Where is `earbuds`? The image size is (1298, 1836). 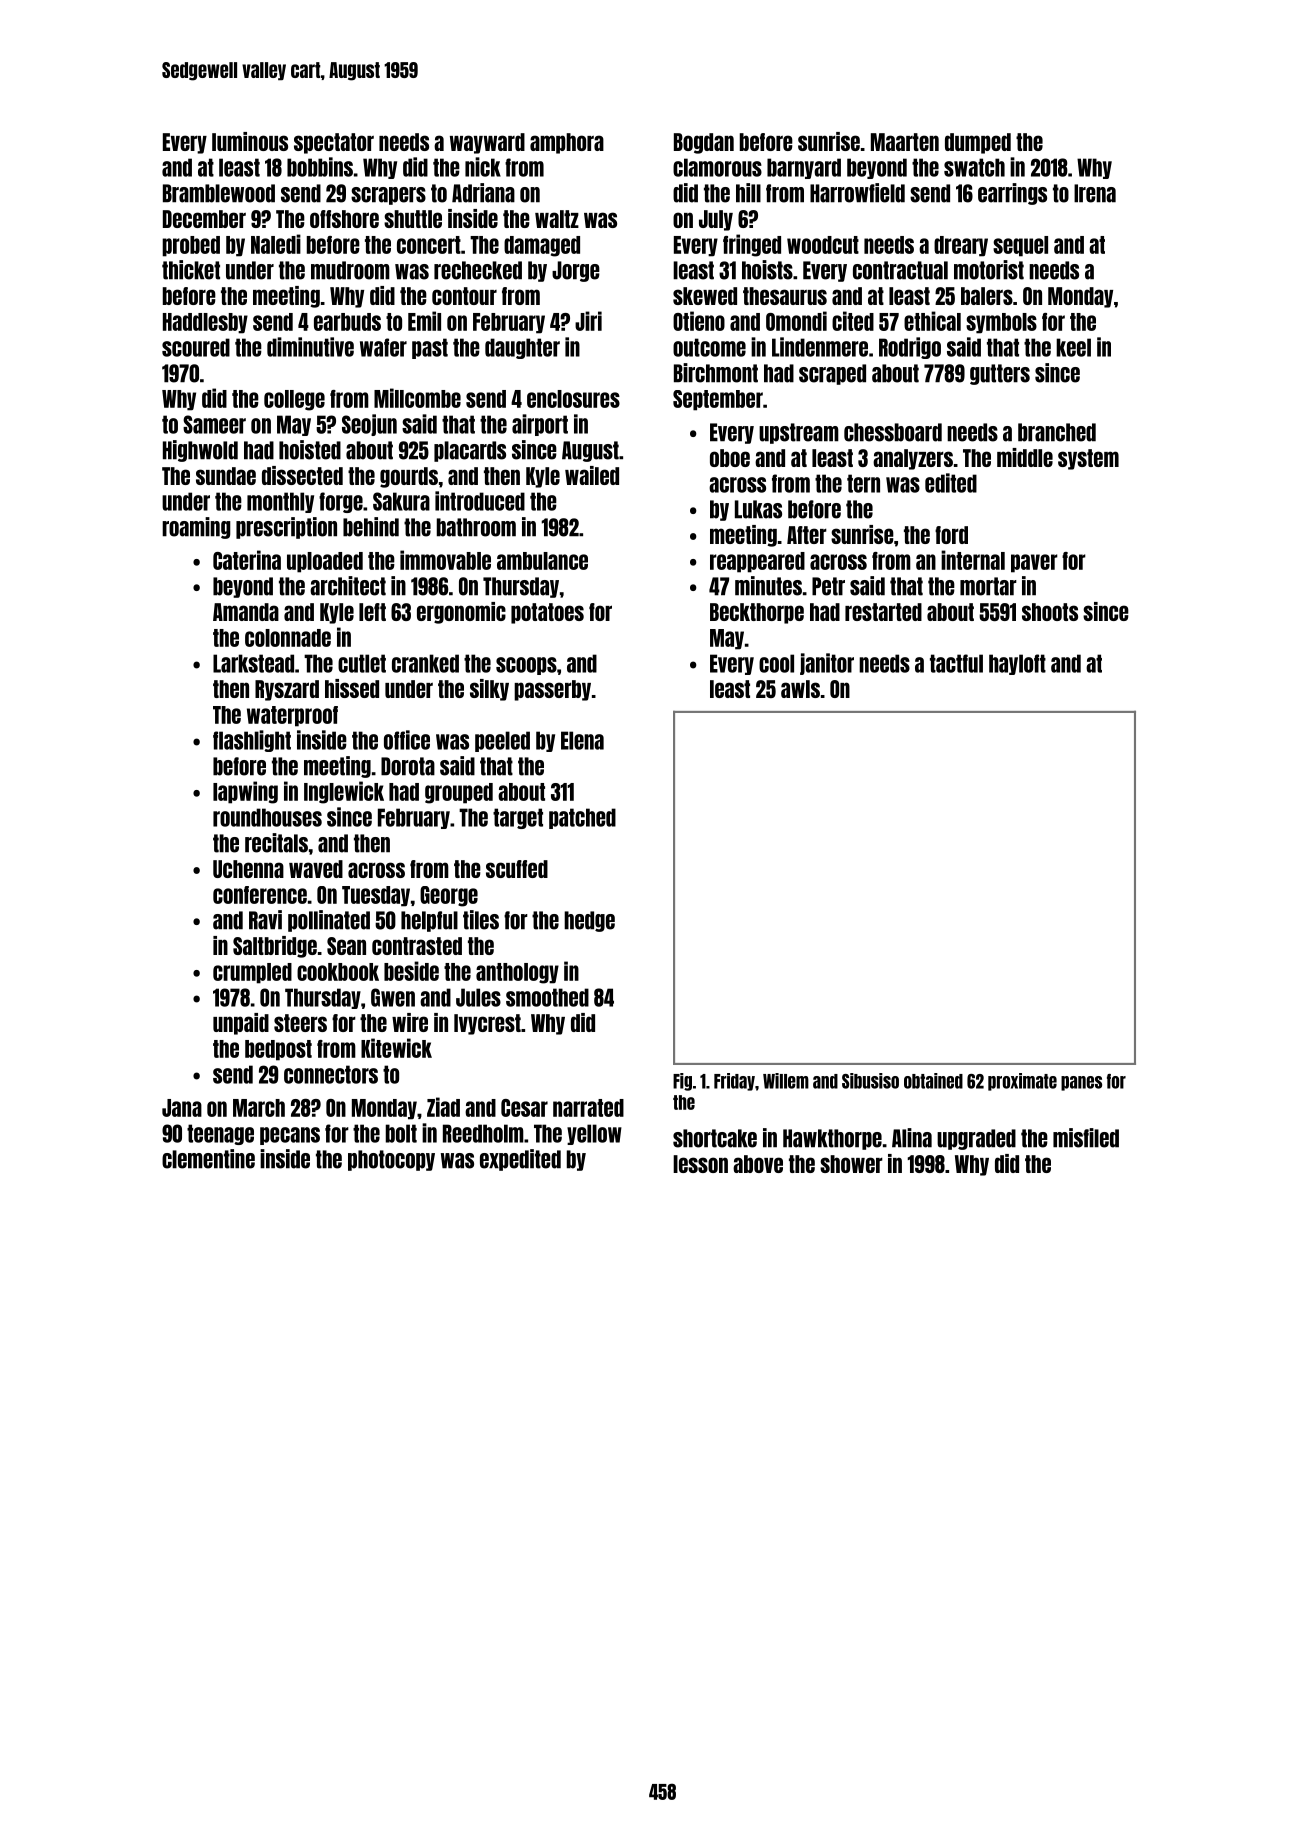 earbuds is located at coordinates (347, 322).
